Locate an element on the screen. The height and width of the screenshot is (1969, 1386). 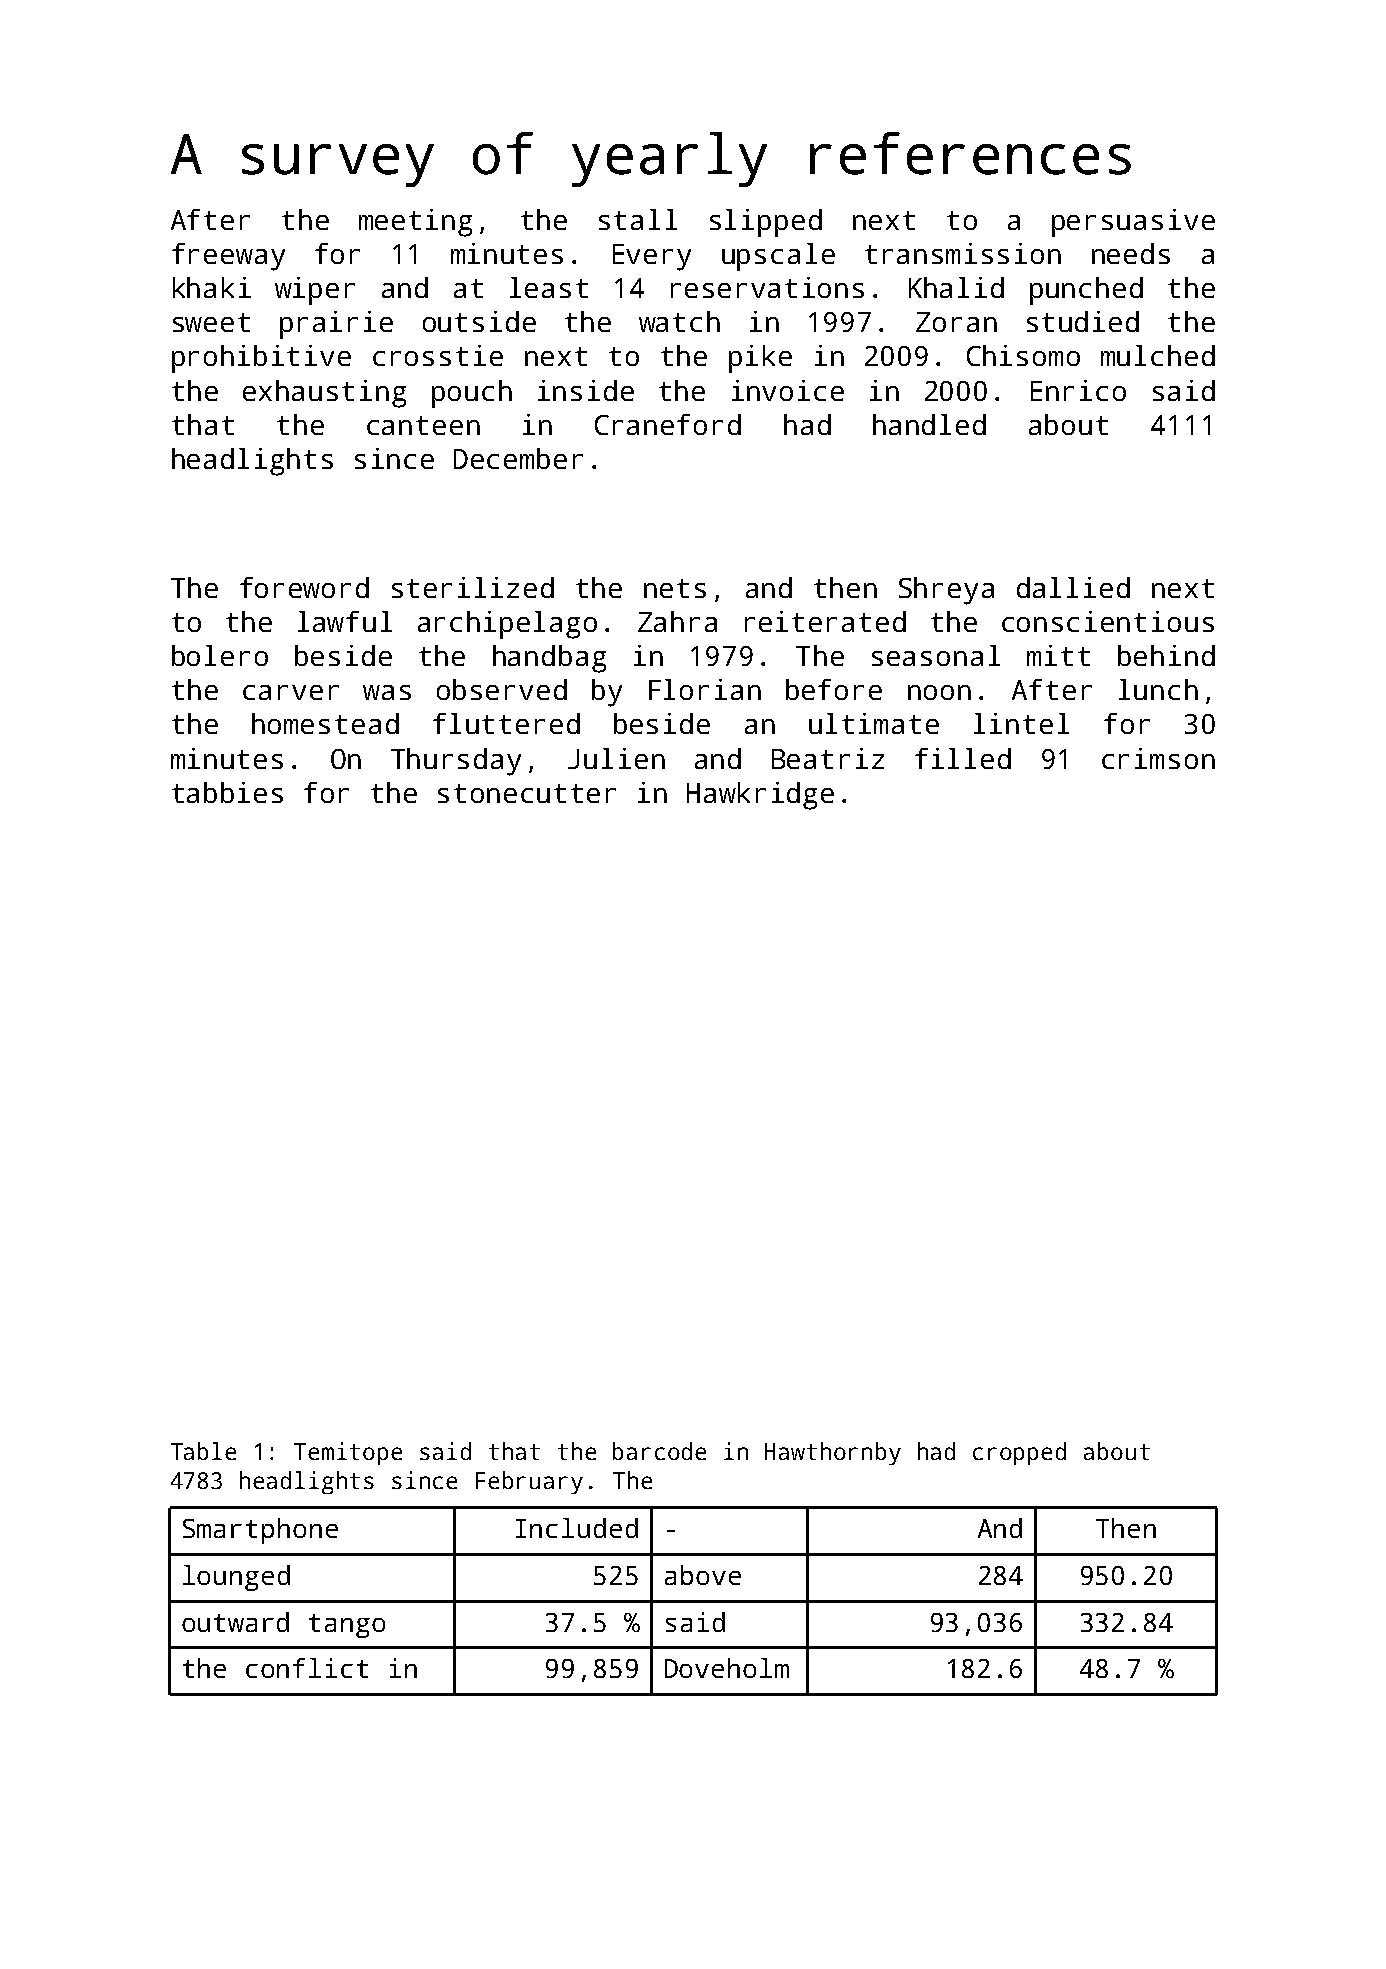
Smartphone is located at coordinates (260, 1531).
